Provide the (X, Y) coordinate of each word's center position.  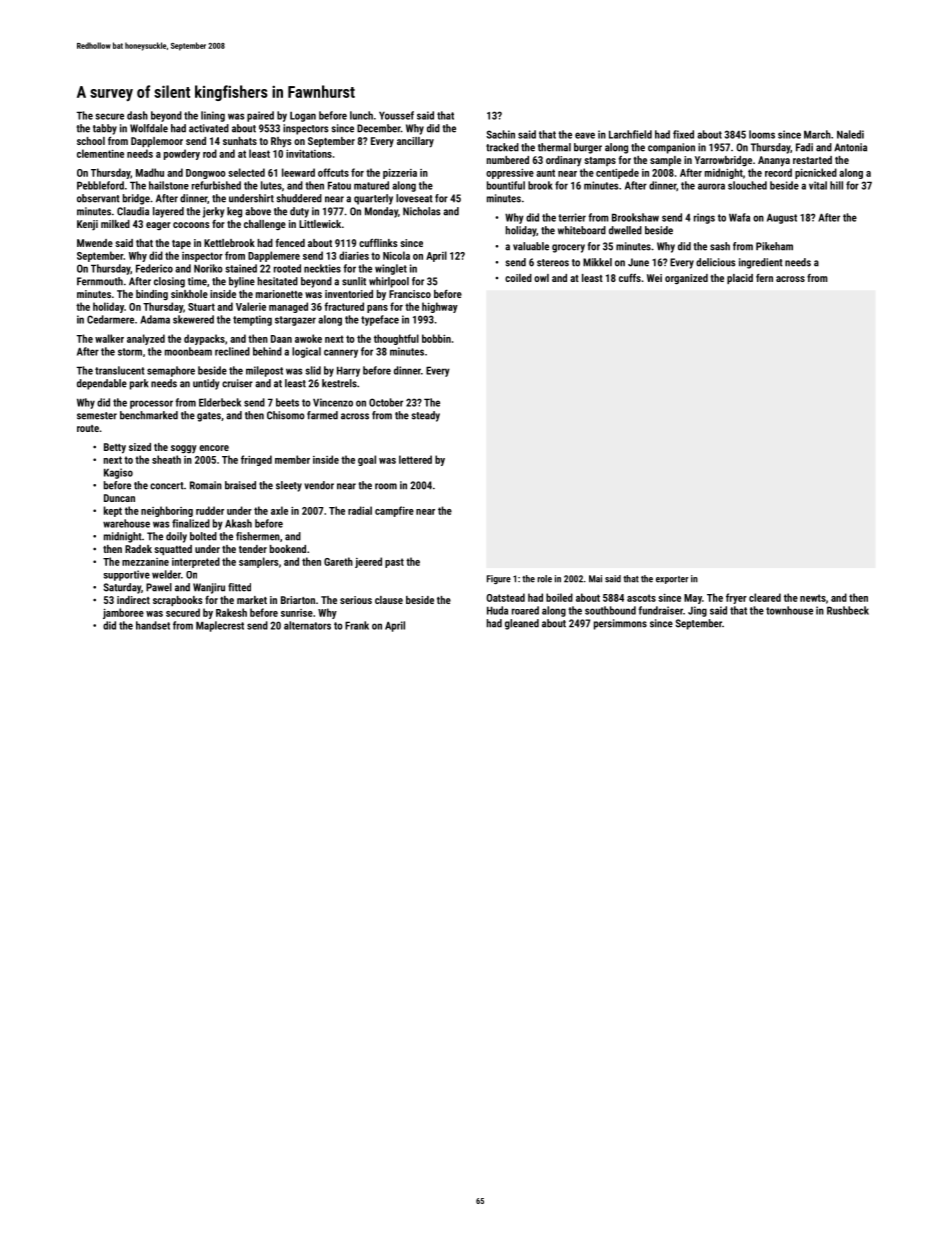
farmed (322, 415)
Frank (357, 625)
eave (585, 135)
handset (153, 625)
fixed (683, 134)
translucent (120, 370)
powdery (182, 154)
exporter (672, 580)
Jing (697, 611)
